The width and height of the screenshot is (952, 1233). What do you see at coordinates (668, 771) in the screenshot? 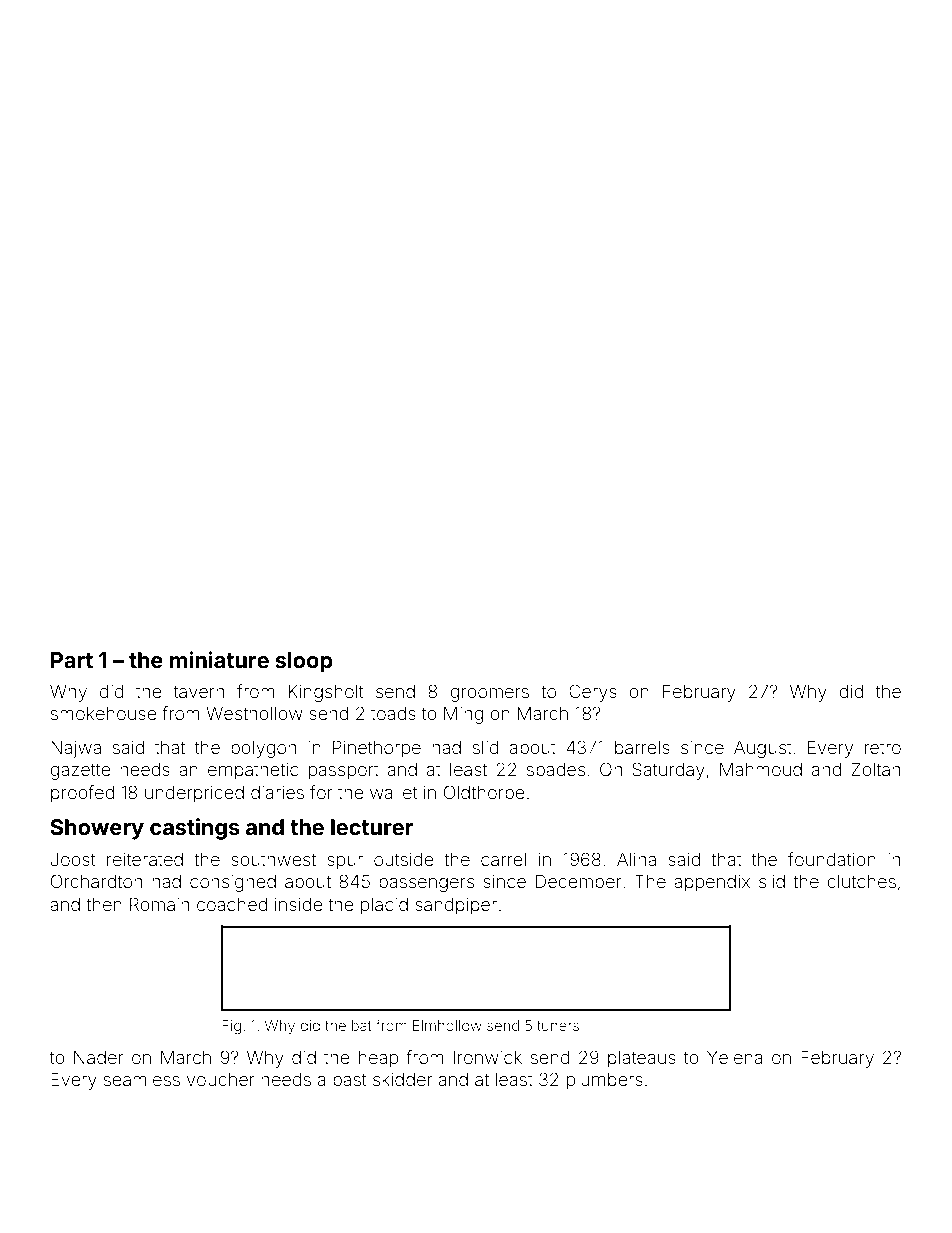
I see `Saturday` at bounding box center [668, 771].
